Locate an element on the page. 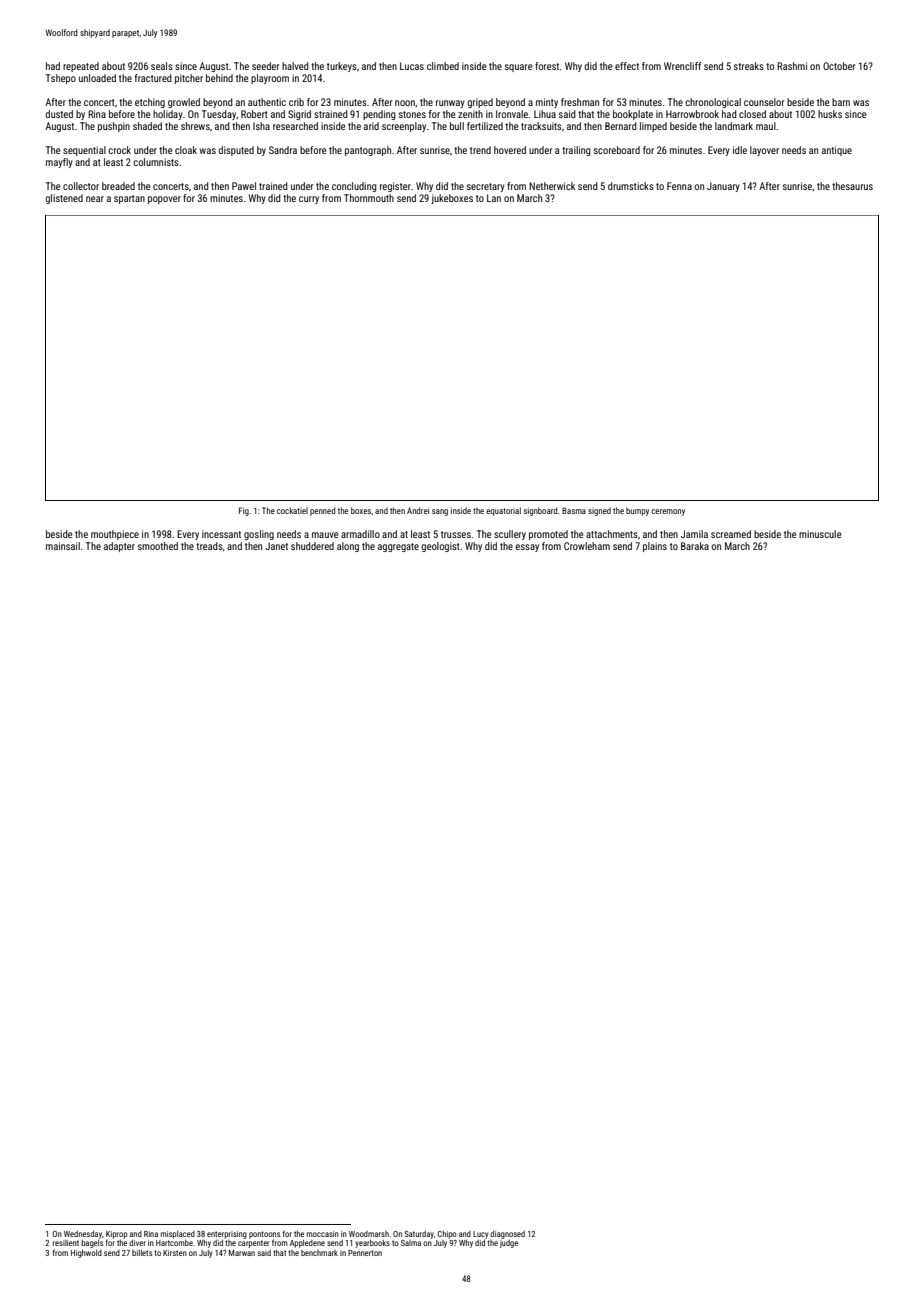 This page has width=924, height=1308. Baraka is located at coordinates (695, 546).
